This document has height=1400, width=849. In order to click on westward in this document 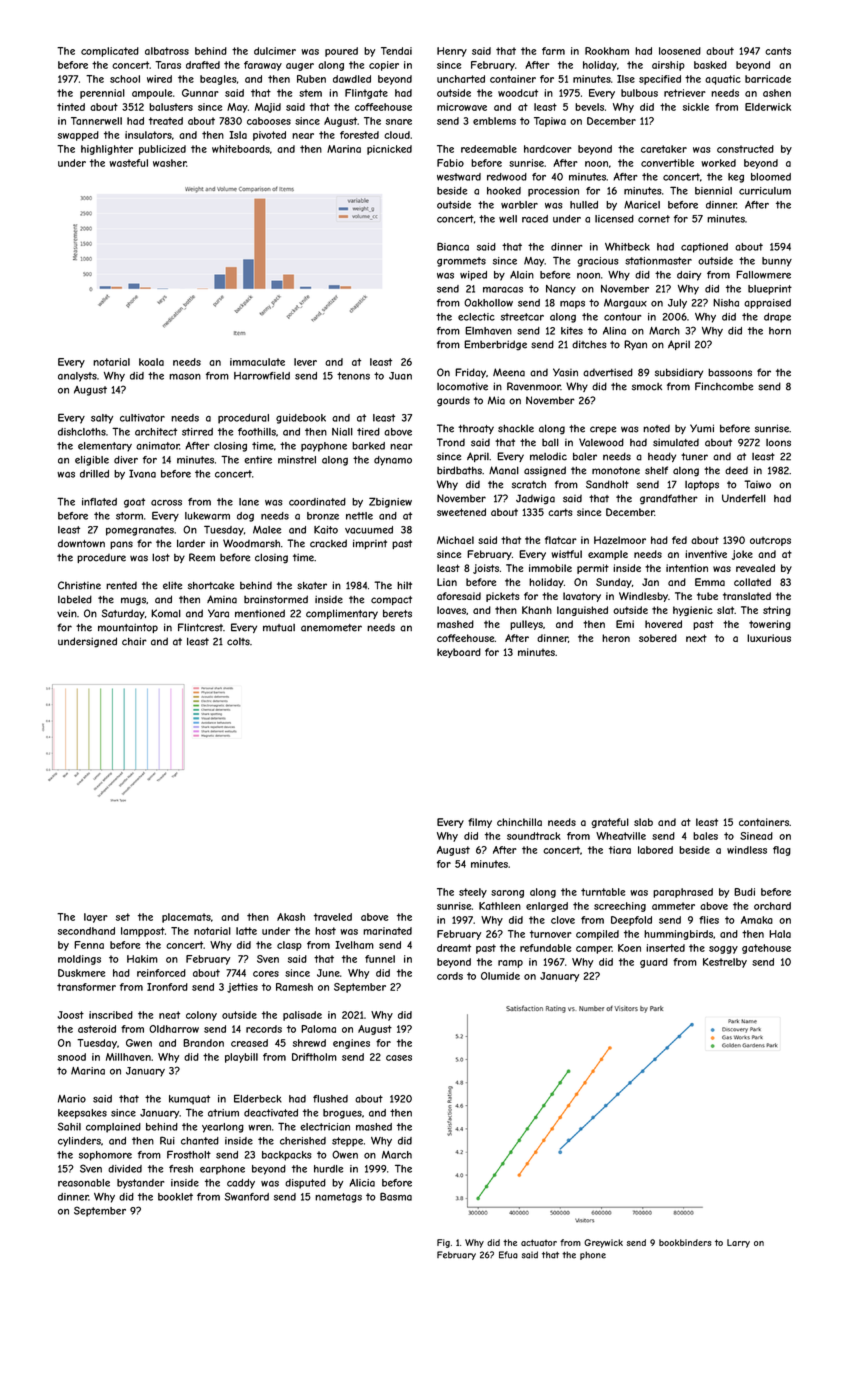, I will do `click(459, 177)`.
